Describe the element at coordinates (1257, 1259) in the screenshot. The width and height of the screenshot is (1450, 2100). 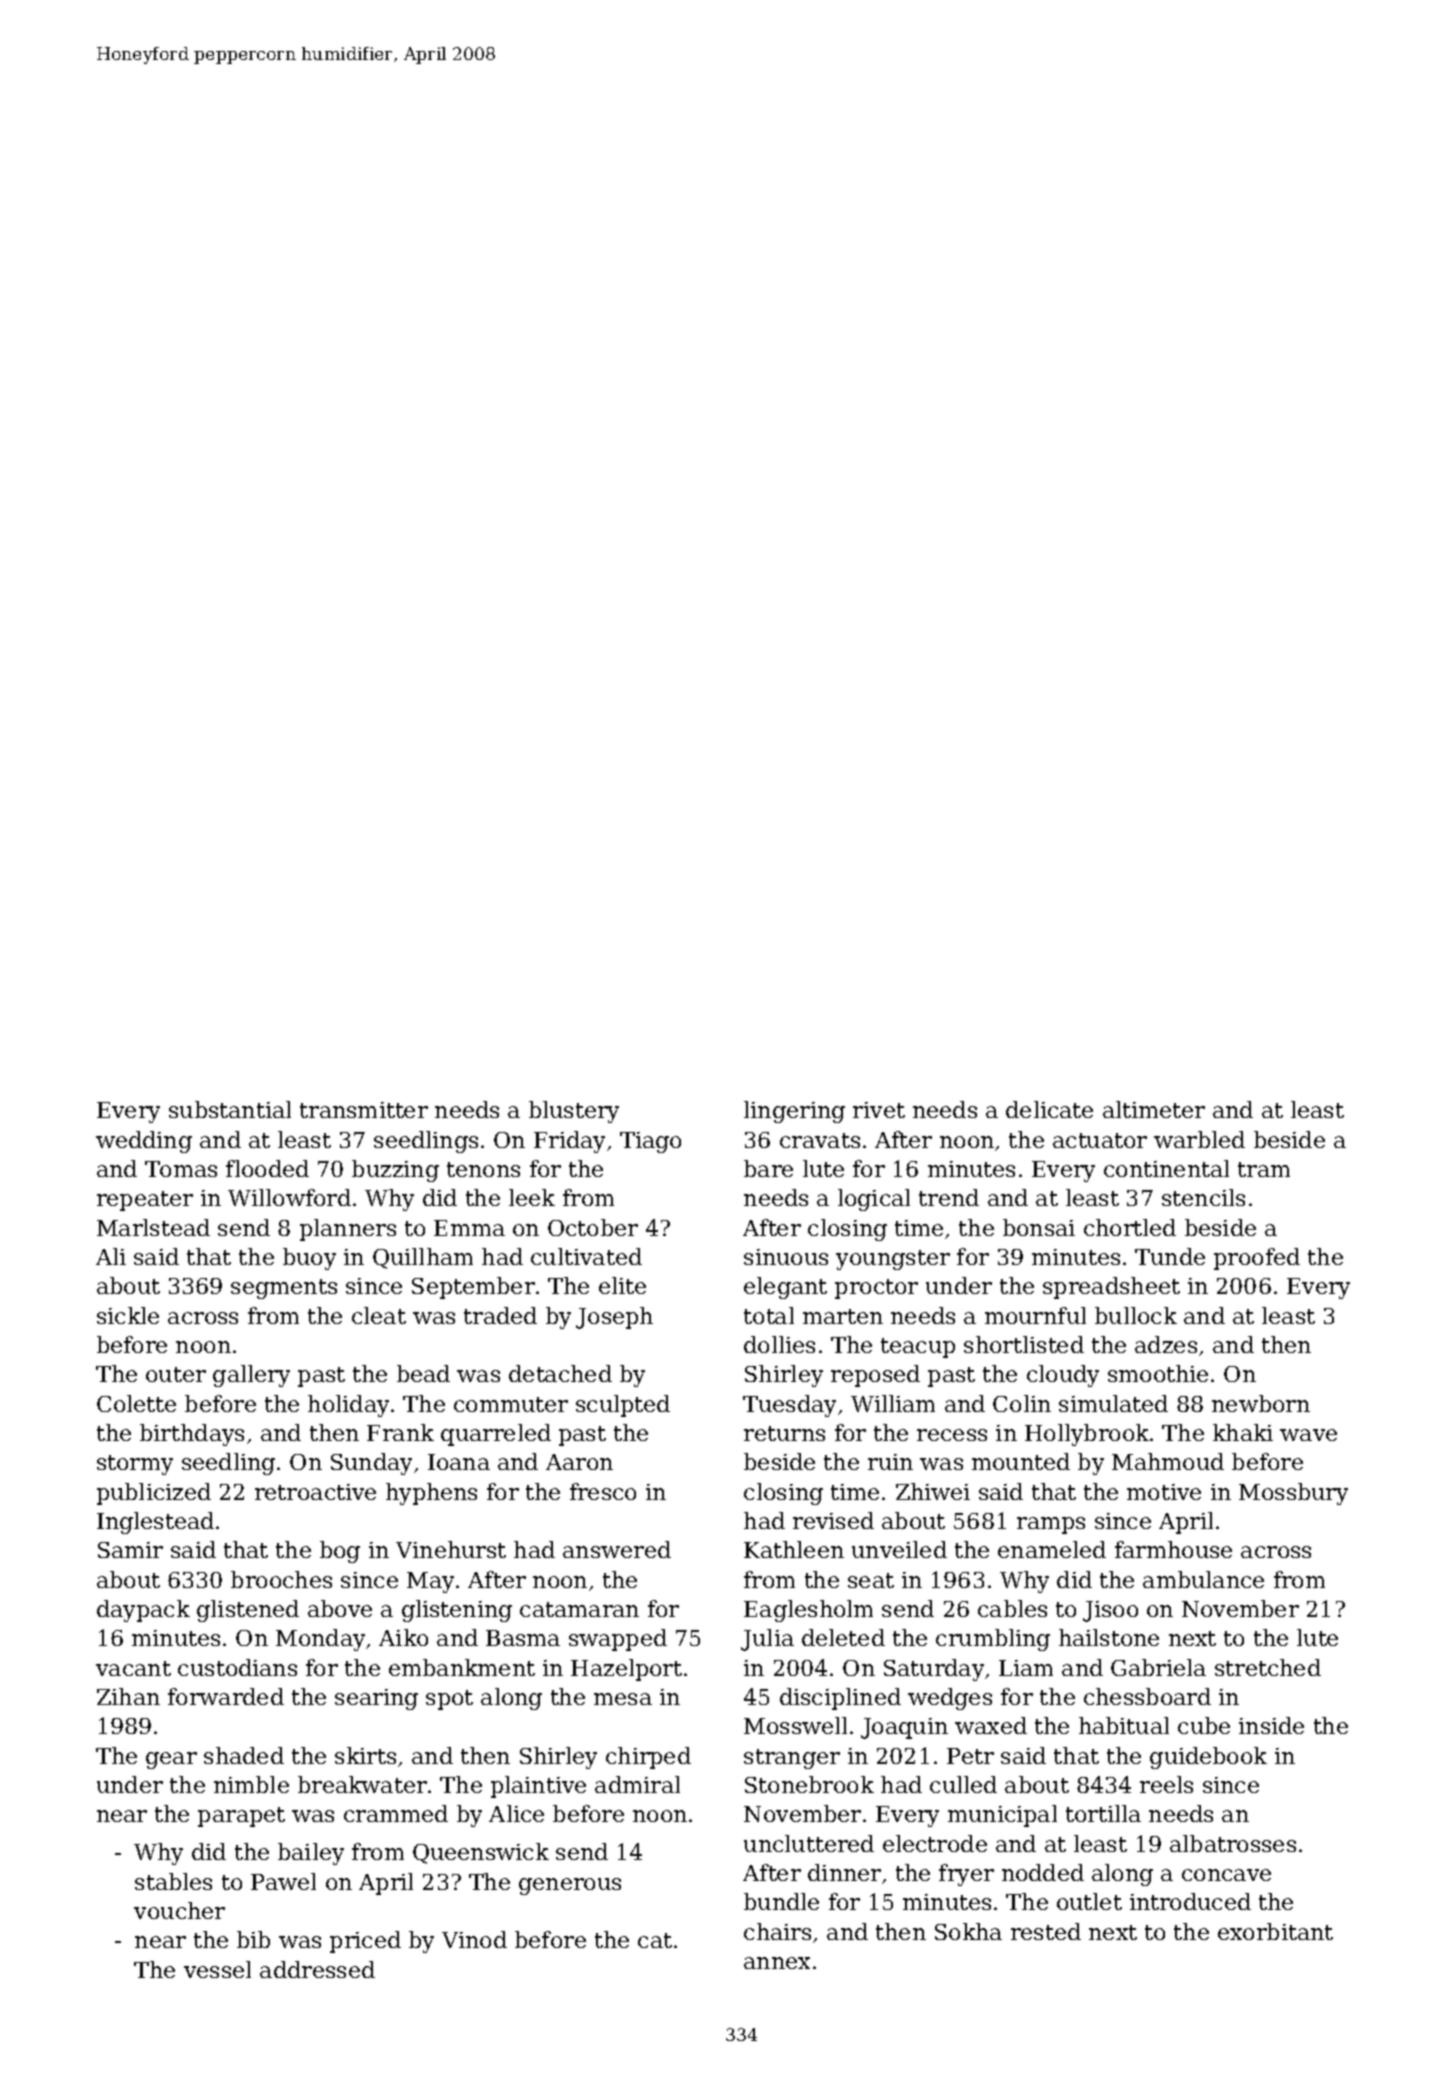
I see `proofed` at that location.
